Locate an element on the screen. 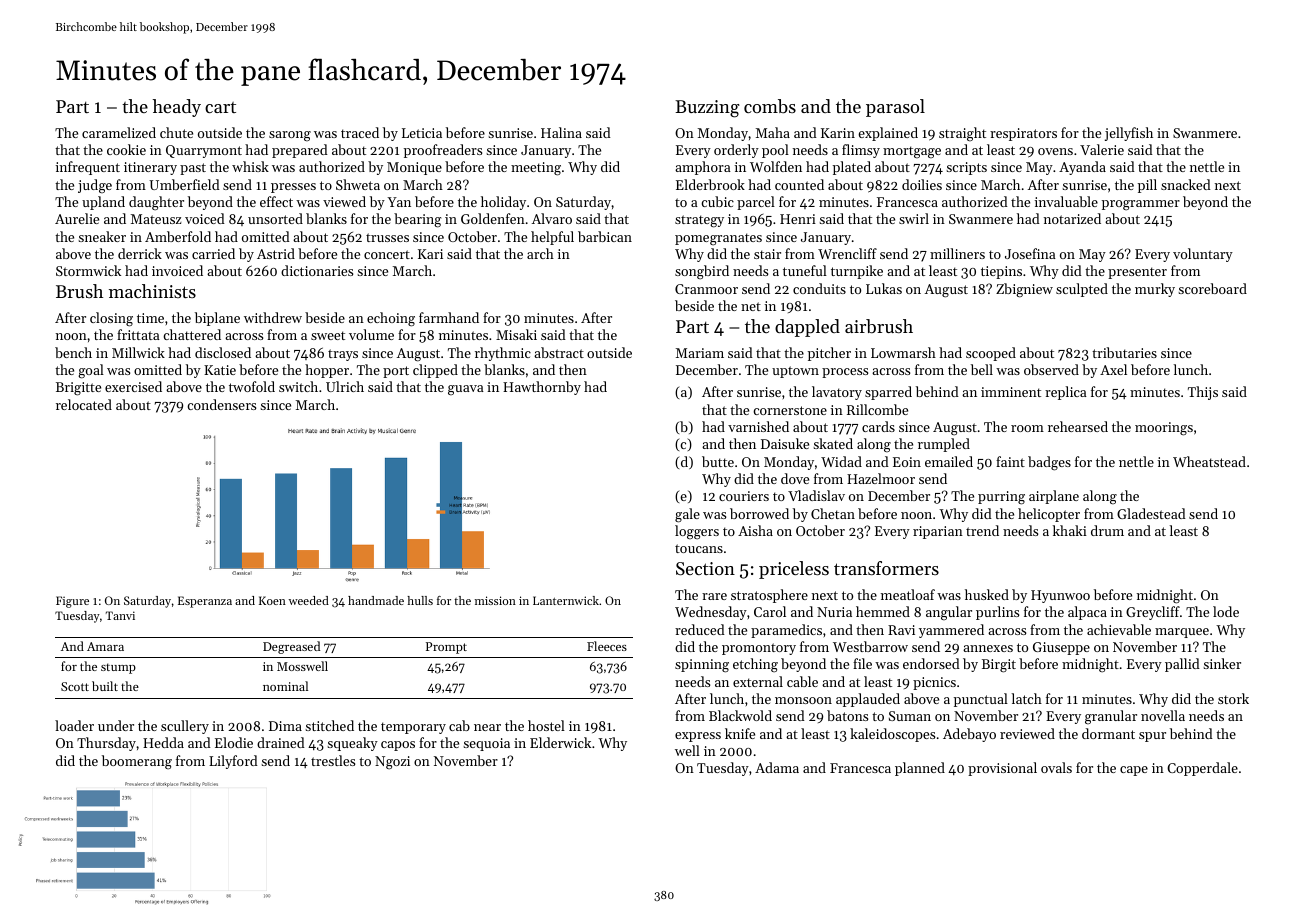  Esperanza is located at coordinates (205, 602).
